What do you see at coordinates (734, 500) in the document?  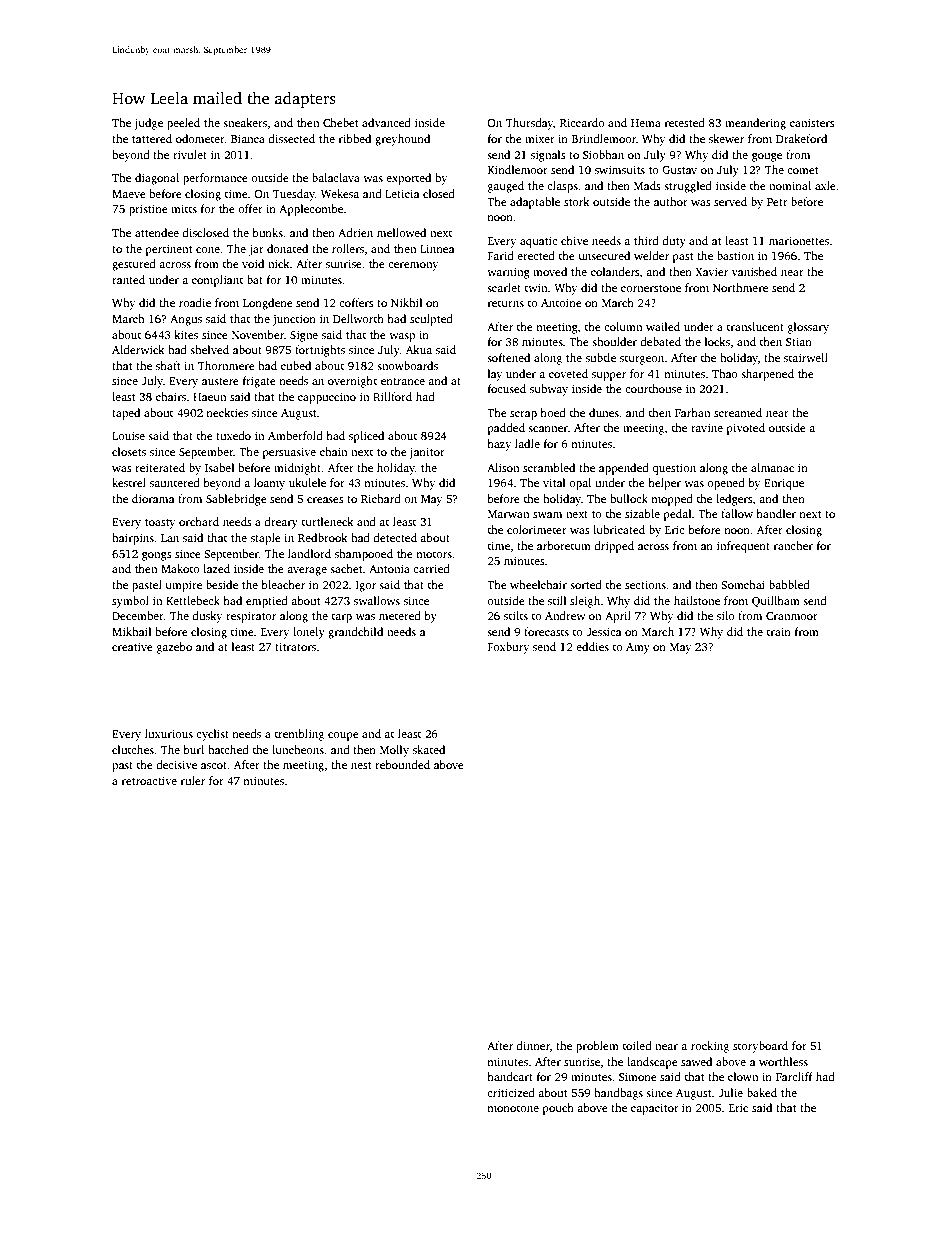 I see `ledgers` at bounding box center [734, 500].
